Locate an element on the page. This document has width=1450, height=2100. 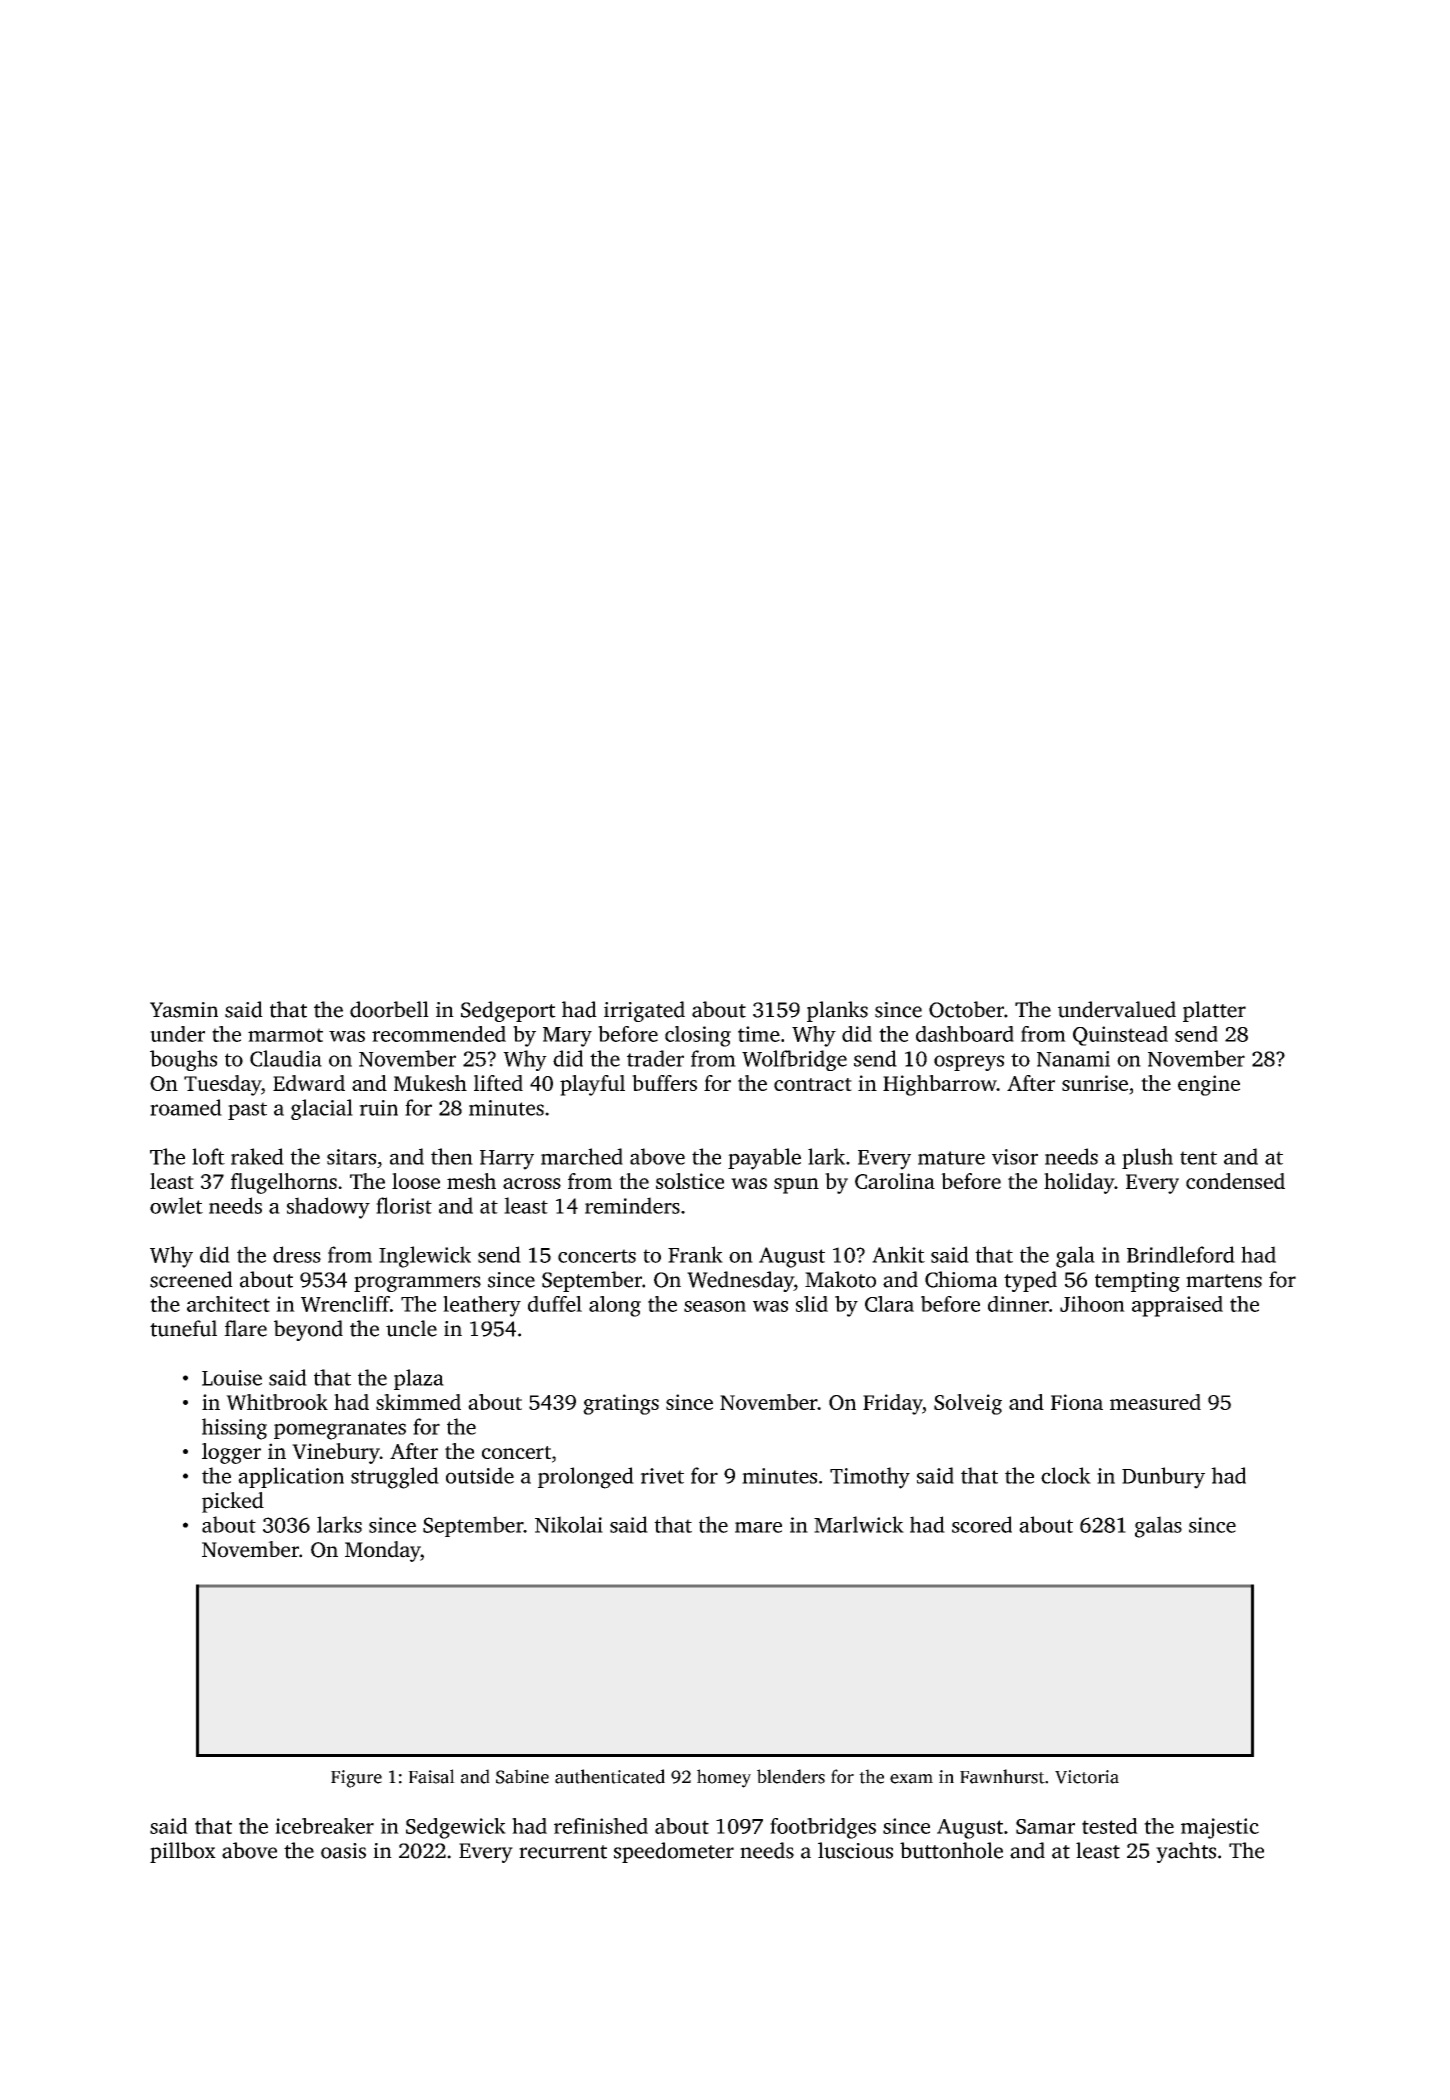
irrigated is located at coordinates (644, 1011).
